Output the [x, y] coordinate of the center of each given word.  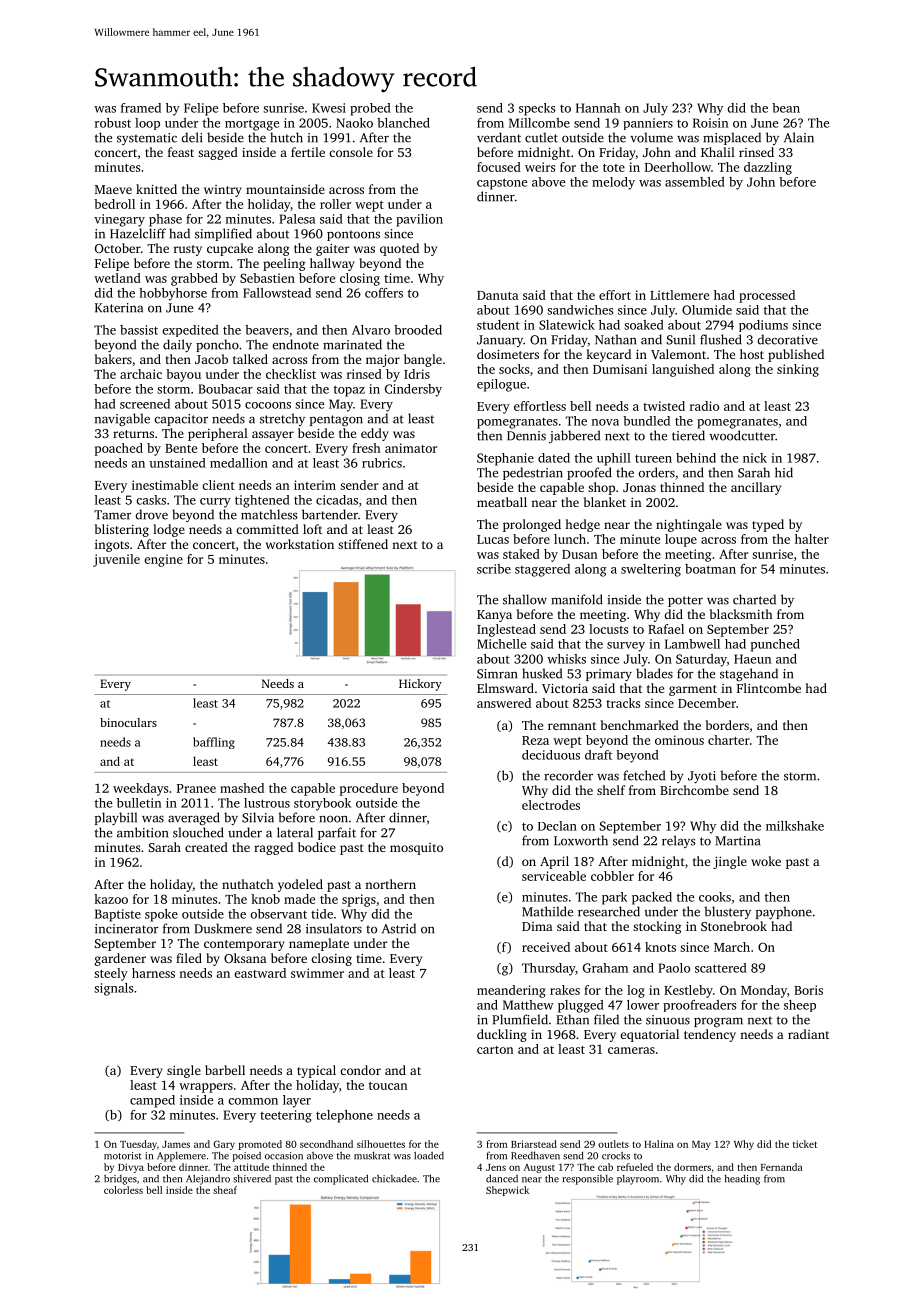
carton [495, 1050]
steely [111, 974]
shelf [611, 790]
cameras [631, 1050]
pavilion [419, 220]
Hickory [420, 685]
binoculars [128, 722]
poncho [217, 345]
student [498, 325]
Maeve [113, 189]
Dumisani [620, 369]
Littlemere [679, 295]
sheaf [225, 1190]
